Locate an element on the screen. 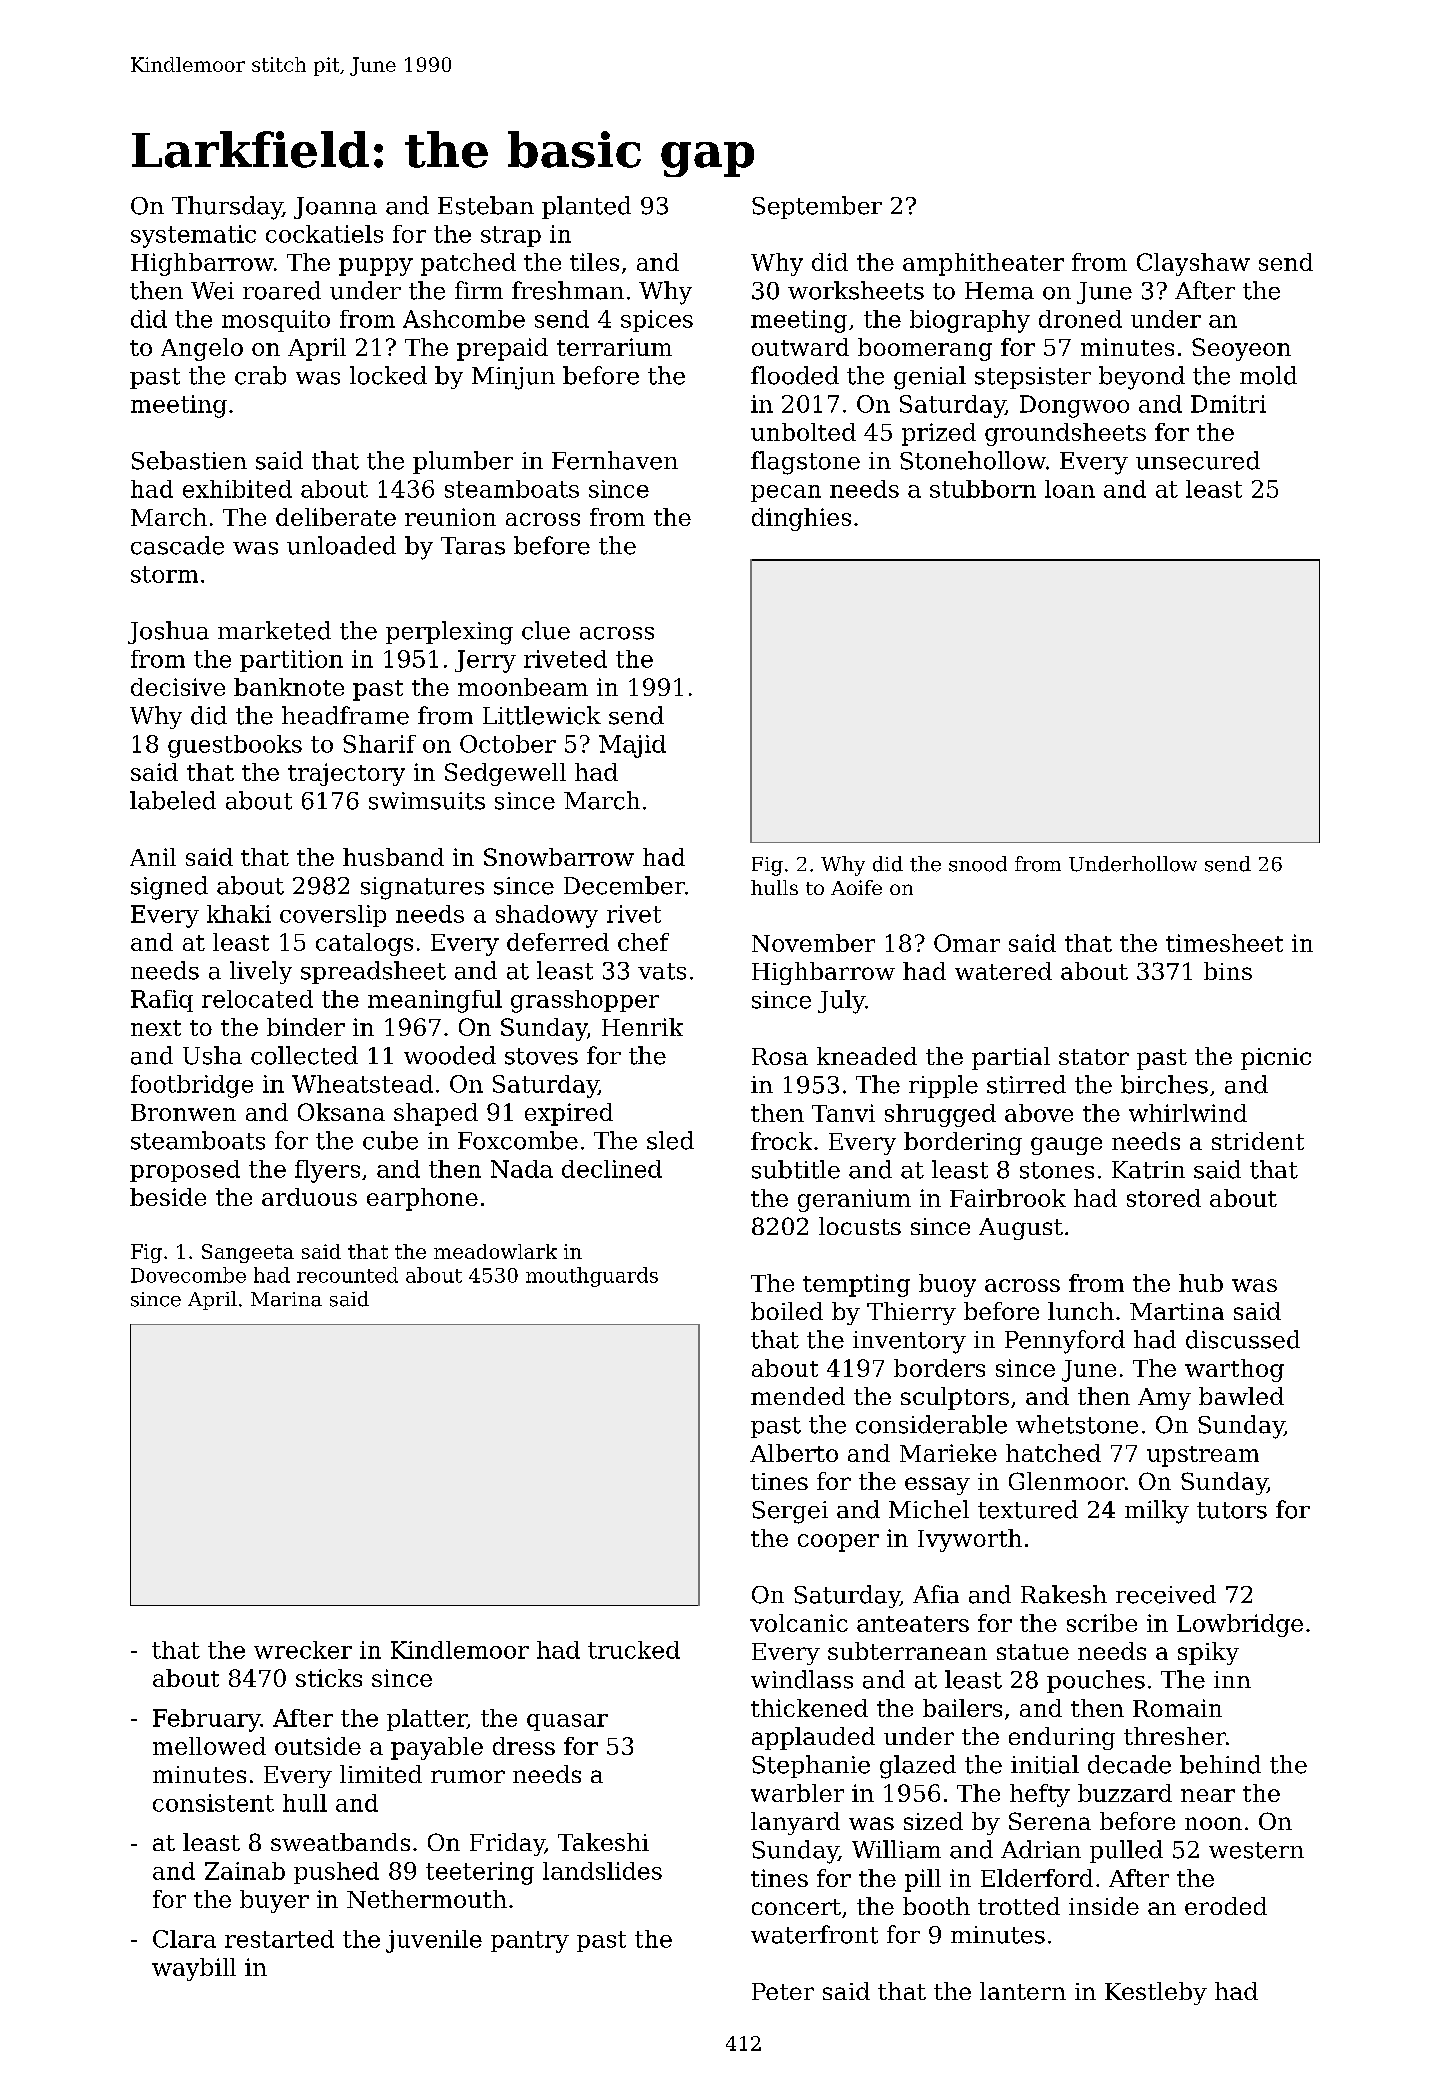 The image size is (1450, 2100). mouthguards is located at coordinates (592, 1277).
